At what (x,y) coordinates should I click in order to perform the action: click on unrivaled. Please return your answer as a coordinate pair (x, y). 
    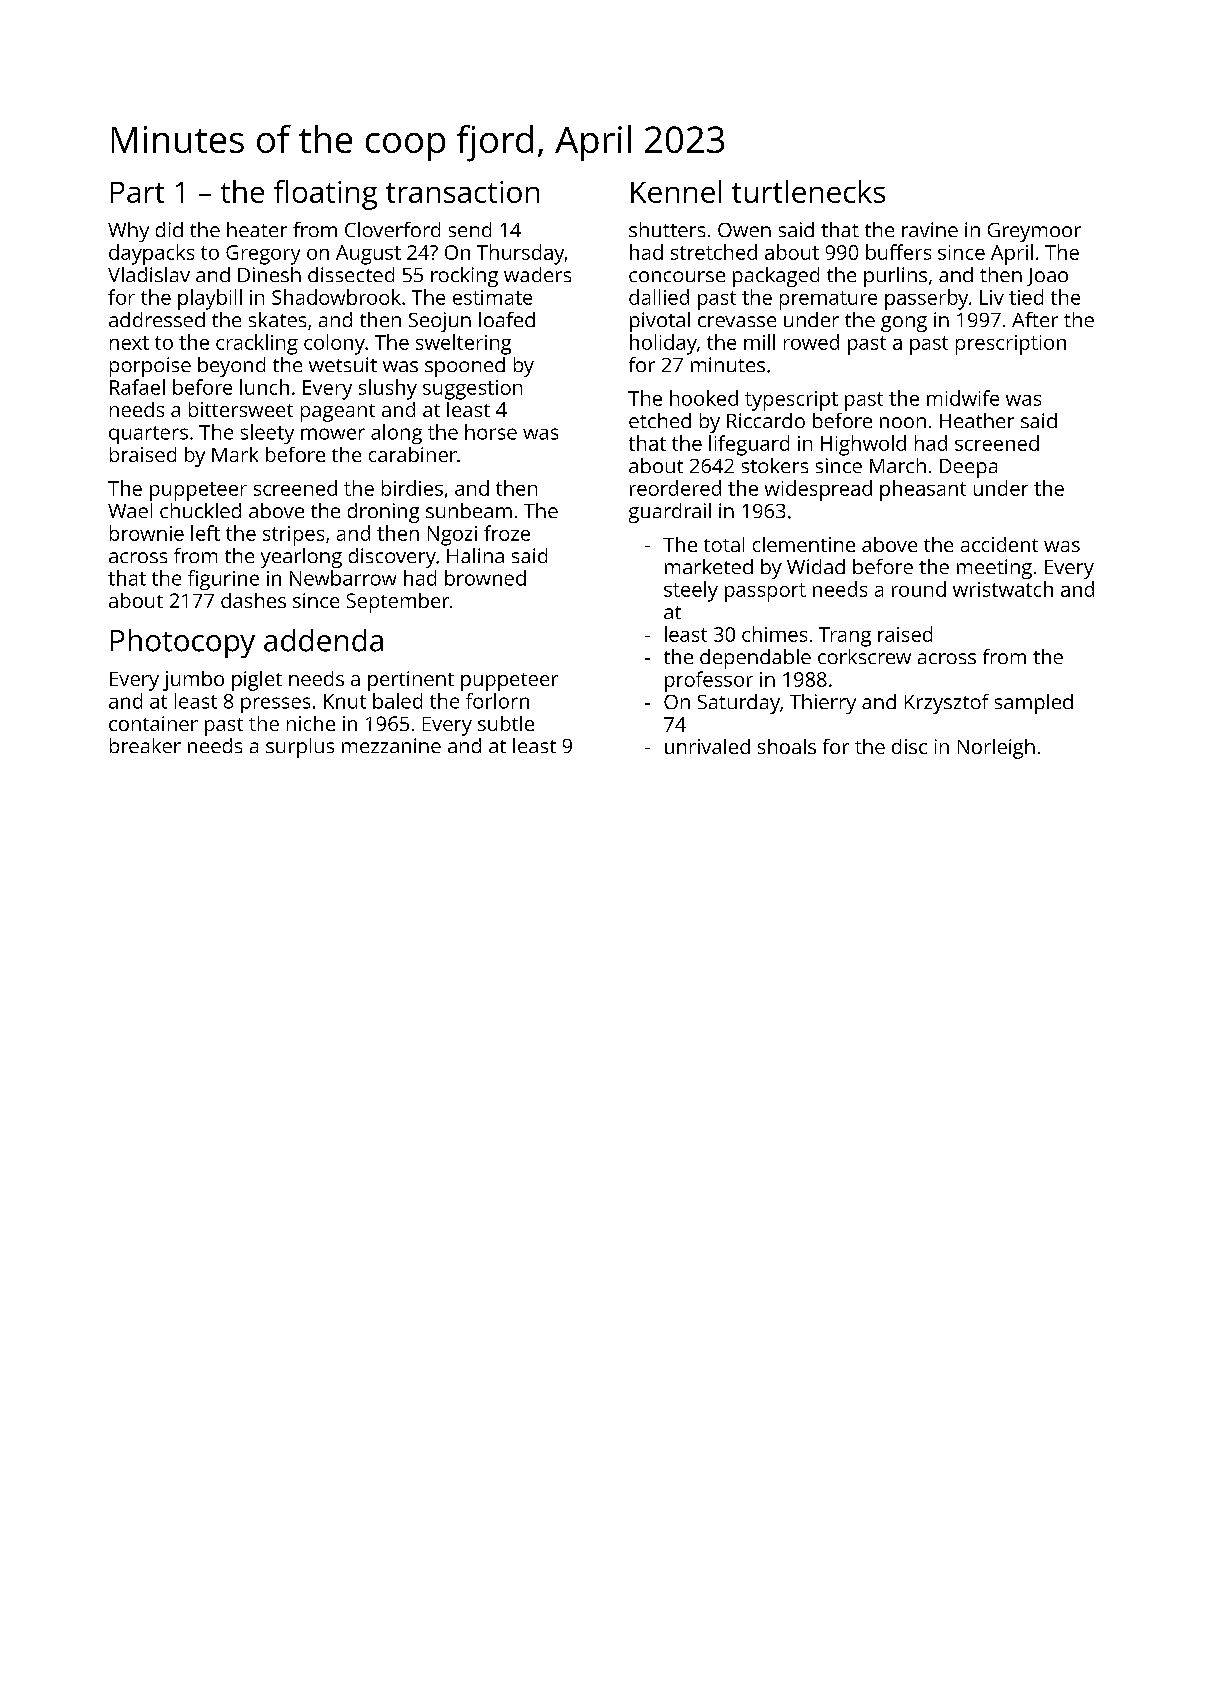
    Looking at the image, I should click on (707, 746).
